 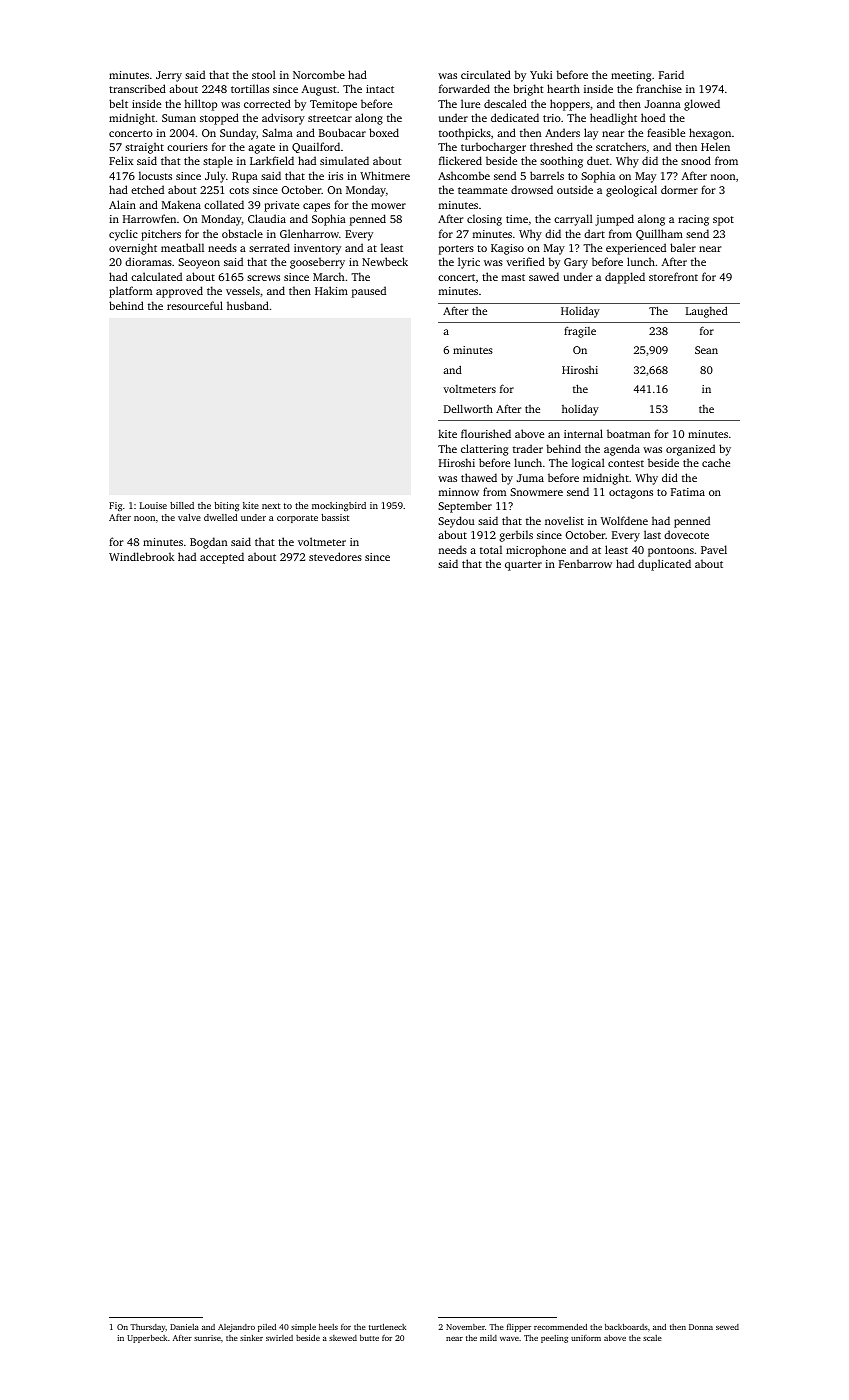 What do you see at coordinates (716, 462) in the document?
I see `cache` at bounding box center [716, 462].
